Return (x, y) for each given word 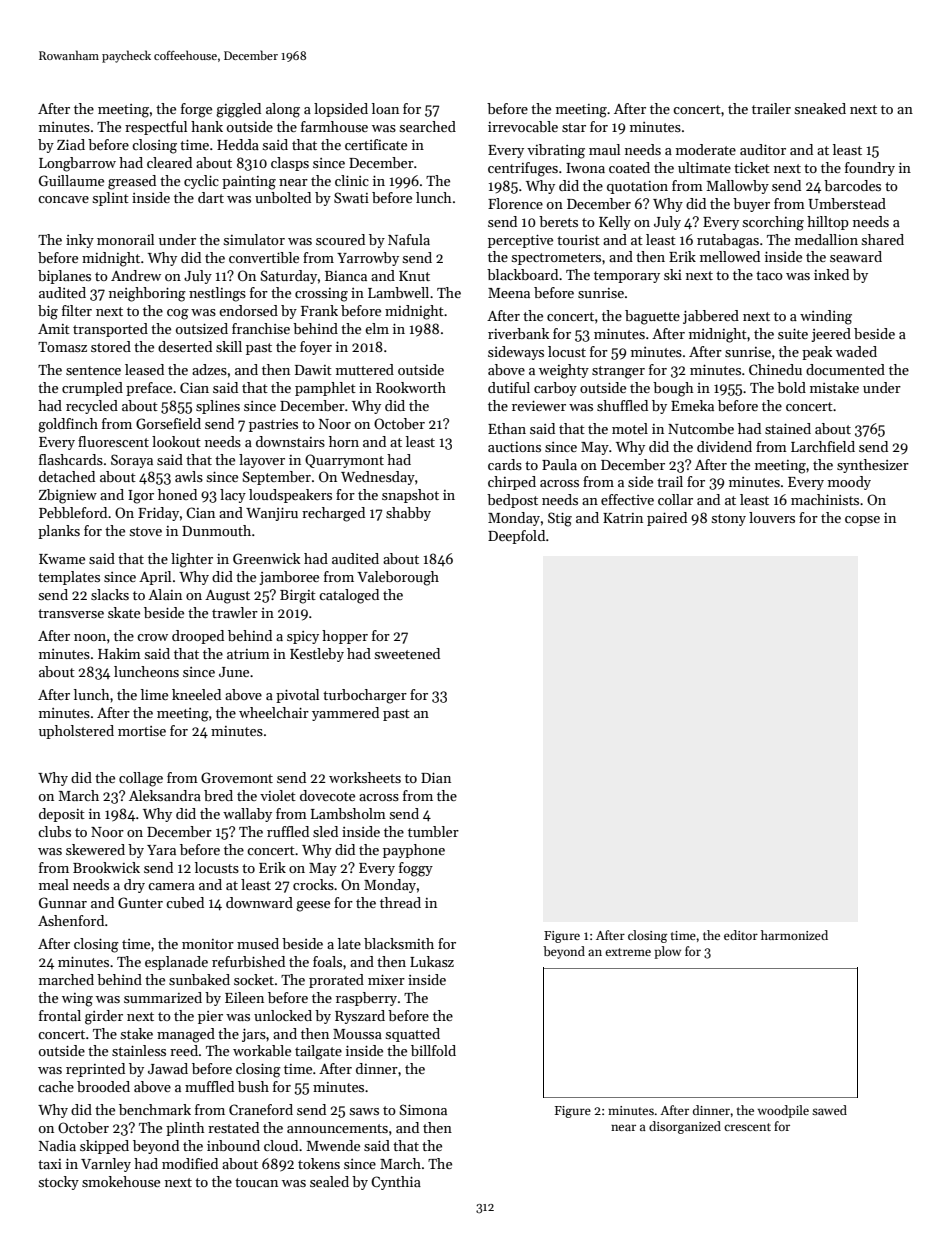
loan (385, 108)
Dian (436, 778)
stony (729, 520)
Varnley (106, 1165)
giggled (238, 110)
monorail (125, 239)
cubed (185, 902)
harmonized (794, 935)
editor (741, 935)
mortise (142, 731)
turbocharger (365, 696)
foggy (416, 869)
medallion (826, 239)
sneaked (820, 108)
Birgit (298, 597)
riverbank (518, 333)
